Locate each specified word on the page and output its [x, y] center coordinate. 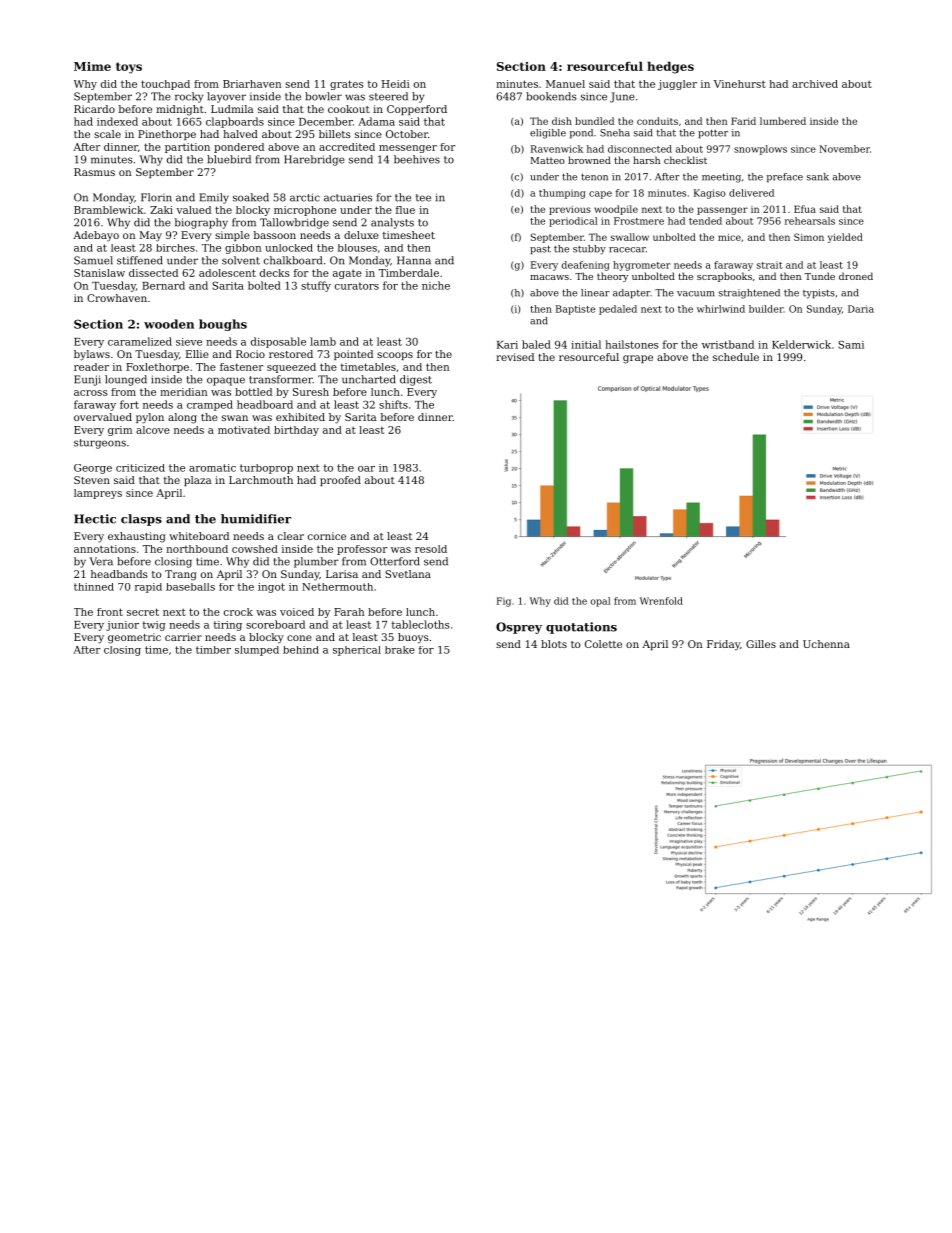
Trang [181, 575]
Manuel [565, 84]
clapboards [235, 122]
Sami [851, 344]
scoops [395, 356]
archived [815, 84]
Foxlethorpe [157, 368]
